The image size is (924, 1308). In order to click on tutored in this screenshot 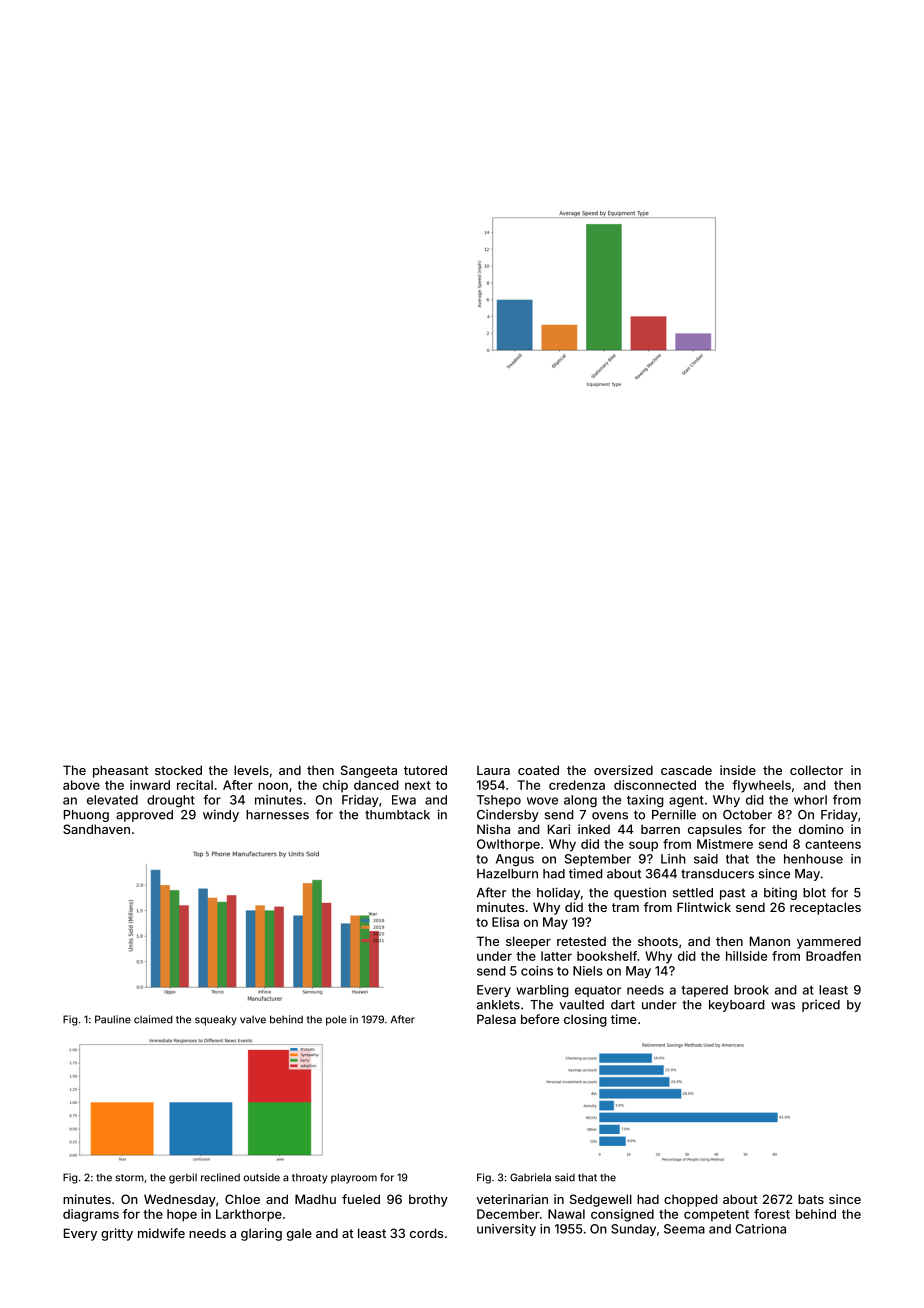, I will do `click(425, 770)`.
